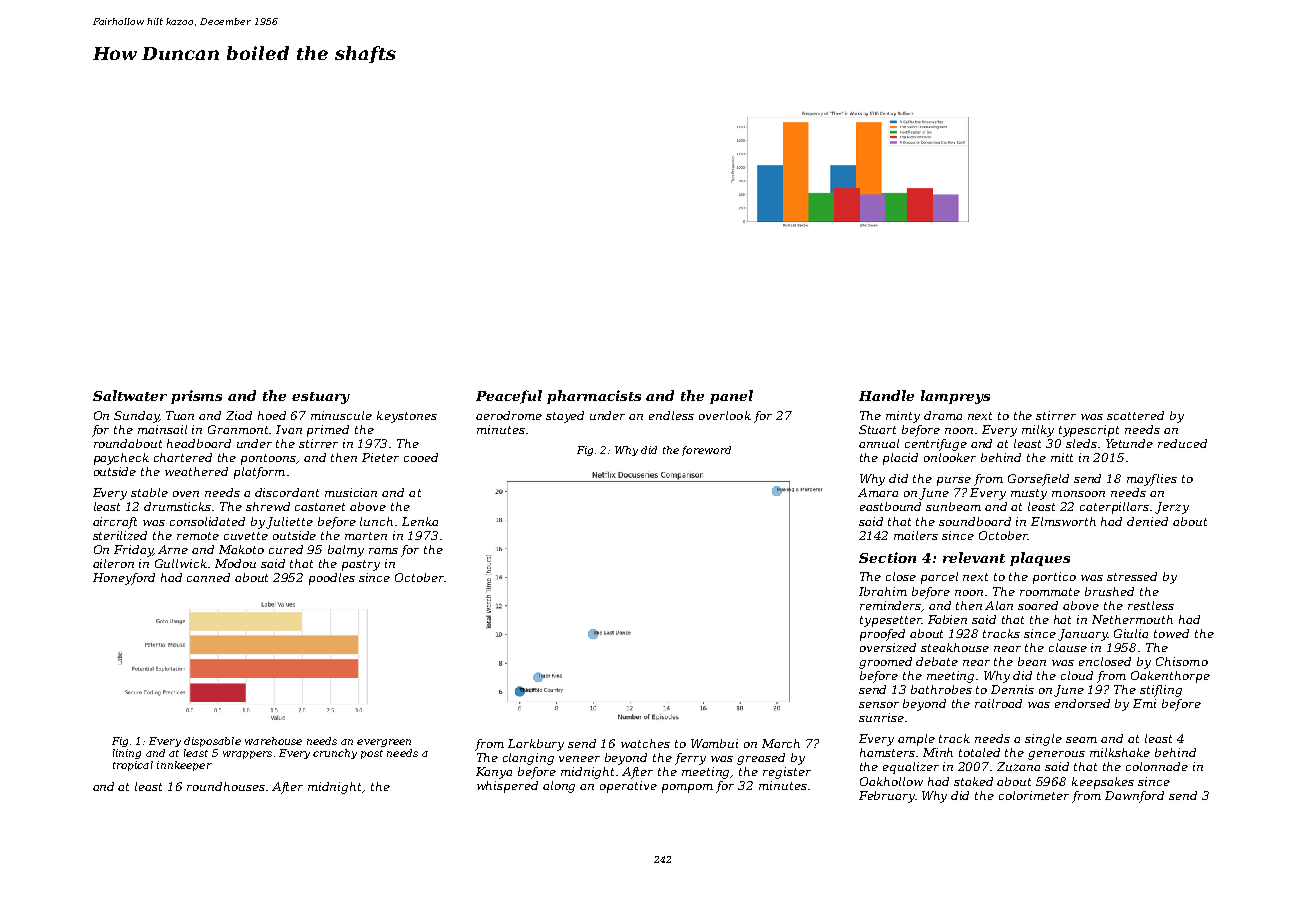  What do you see at coordinates (936, 445) in the page?
I see `centrifuge` at bounding box center [936, 445].
